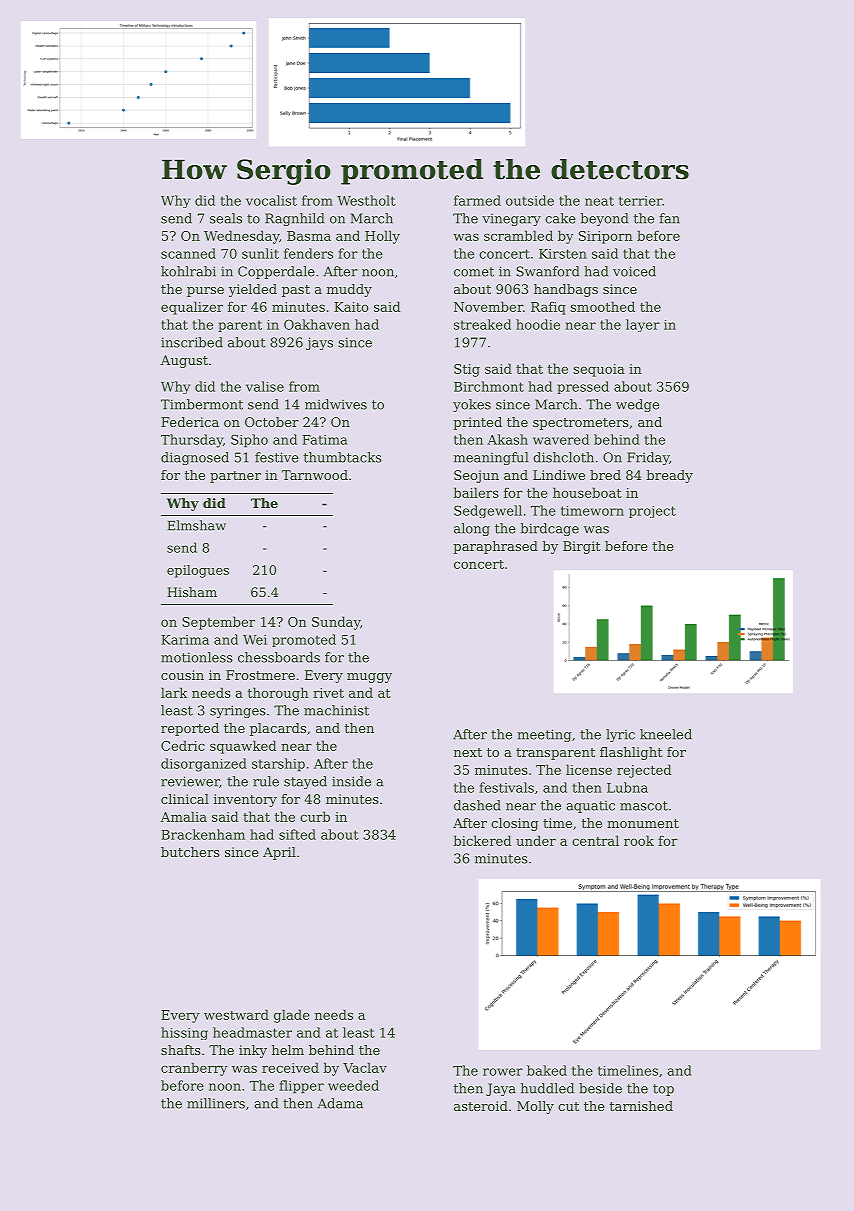  Describe the element at coordinates (278, 765) in the screenshot. I see `starship` at that location.
